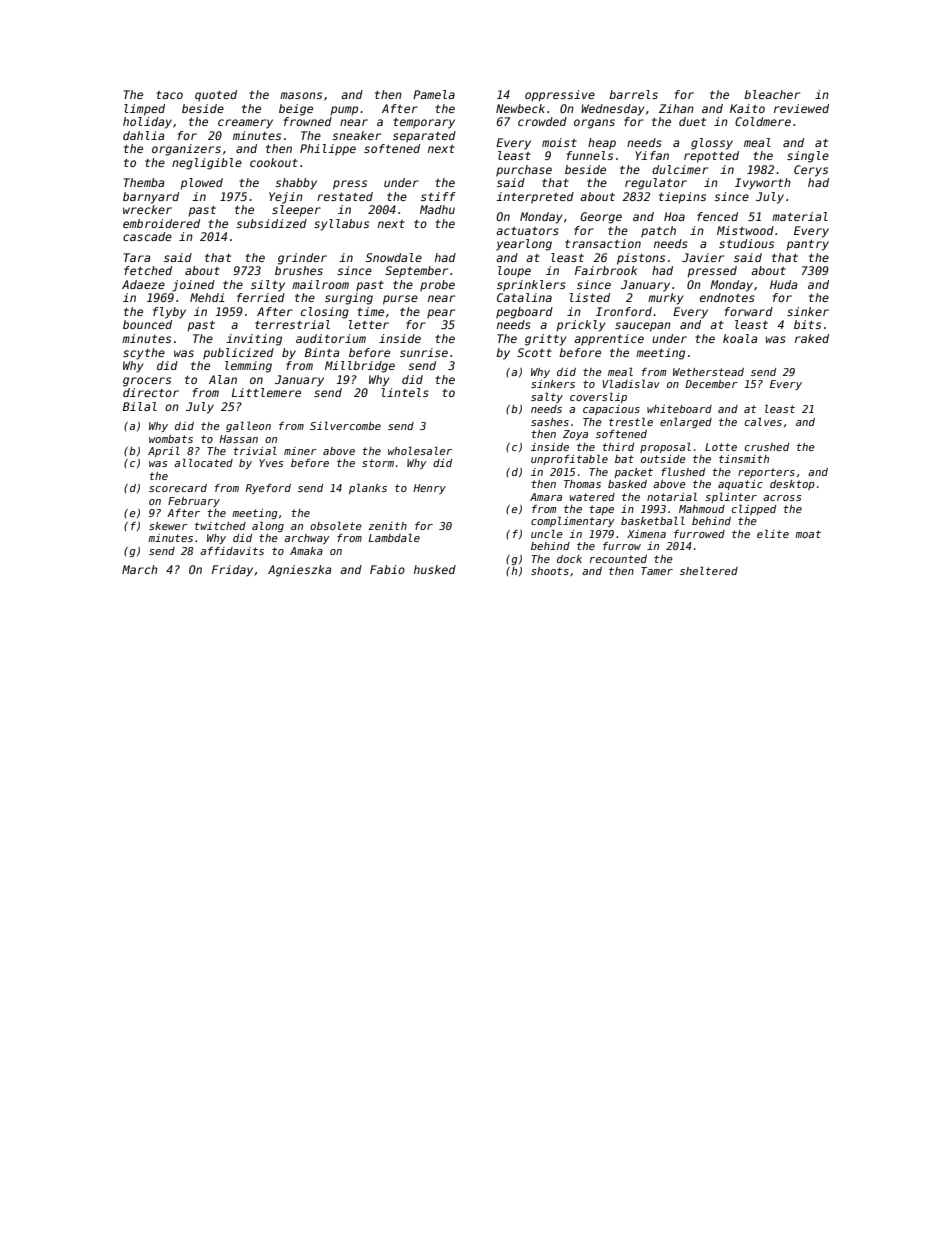  I want to click on affidavits, so click(232, 551).
